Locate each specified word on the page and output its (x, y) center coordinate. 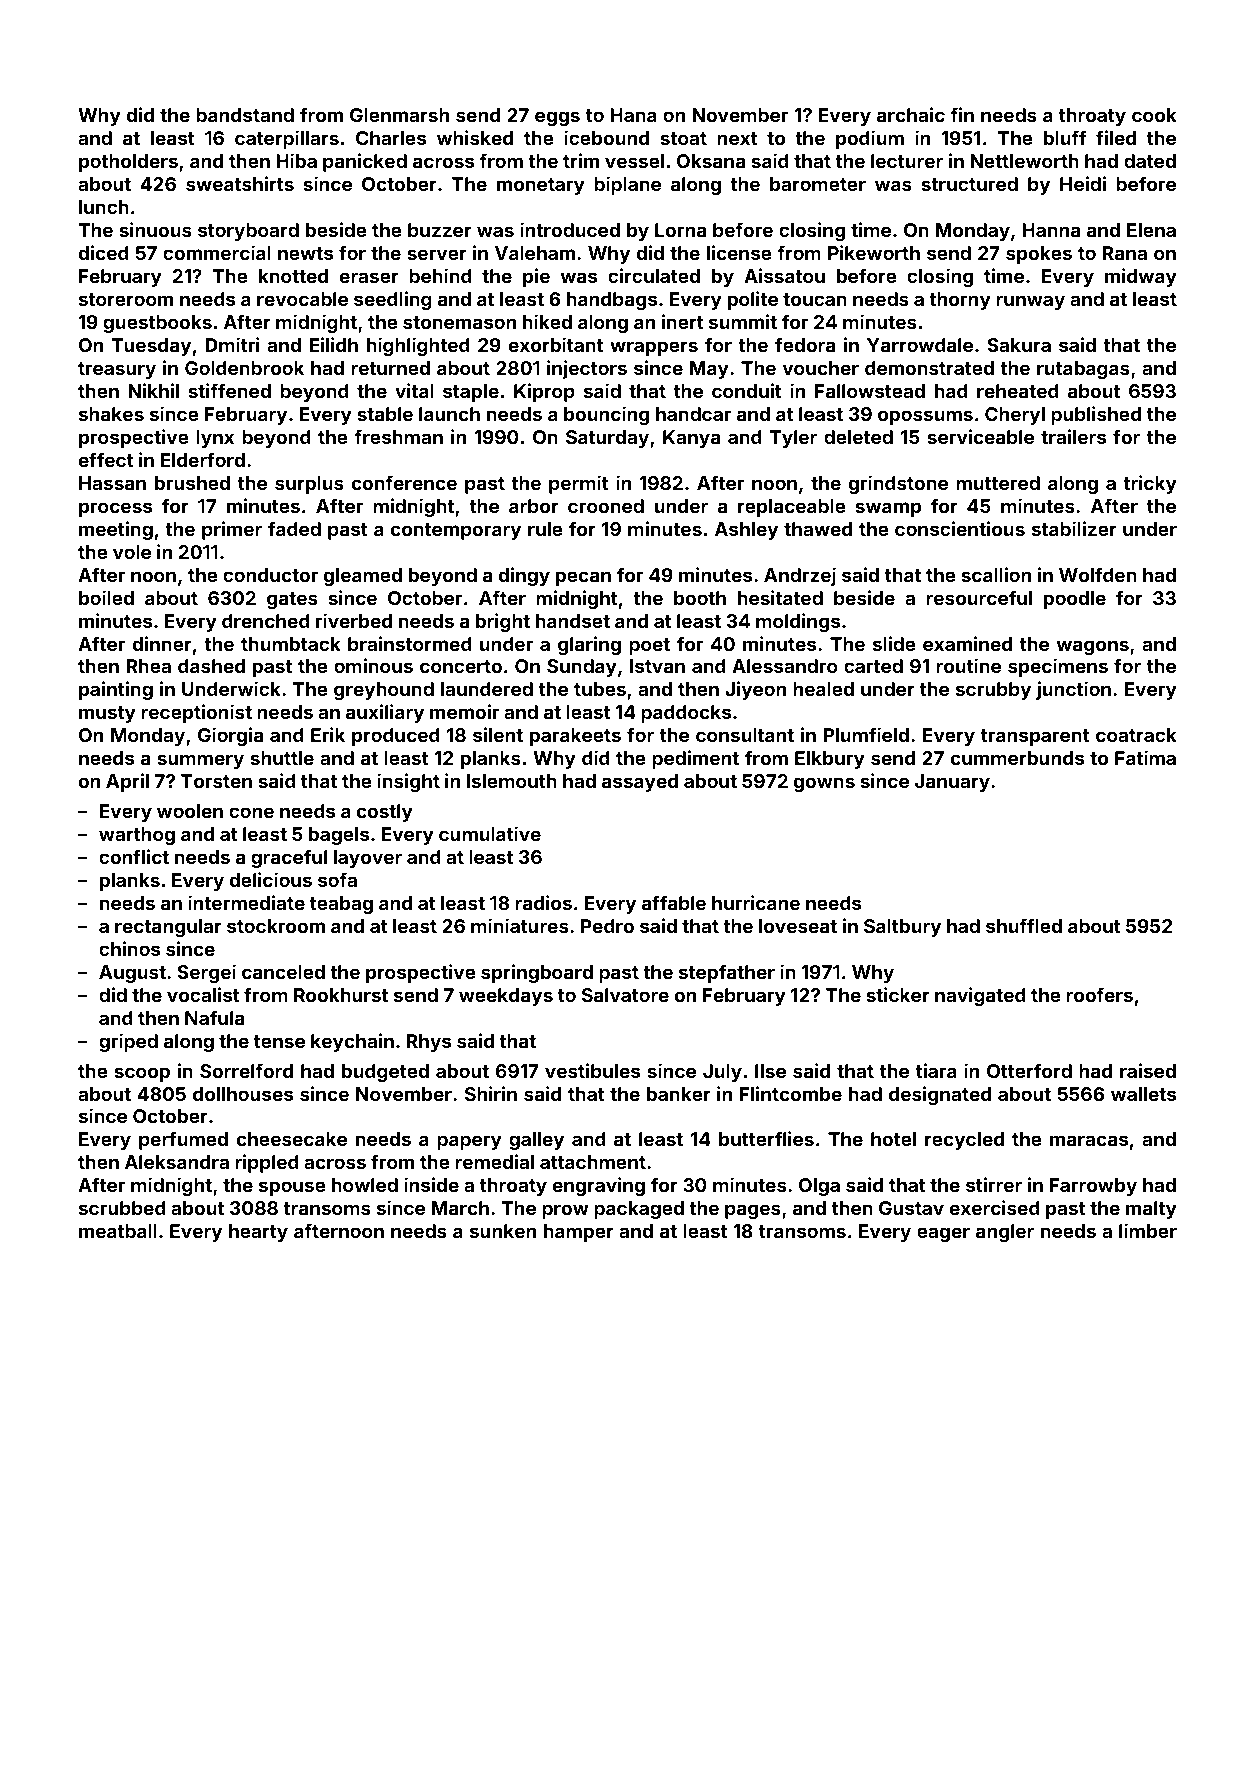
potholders (128, 163)
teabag (341, 905)
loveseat (798, 926)
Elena (1151, 230)
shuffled (1024, 925)
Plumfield (866, 734)
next (737, 138)
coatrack (1136, 735)
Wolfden (1098, 574)
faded (294, 528)
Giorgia (230, 736)
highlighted (418, 346)
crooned (606, 506)
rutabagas (1083, 370)
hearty (258, 1233)
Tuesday (151, 347)
